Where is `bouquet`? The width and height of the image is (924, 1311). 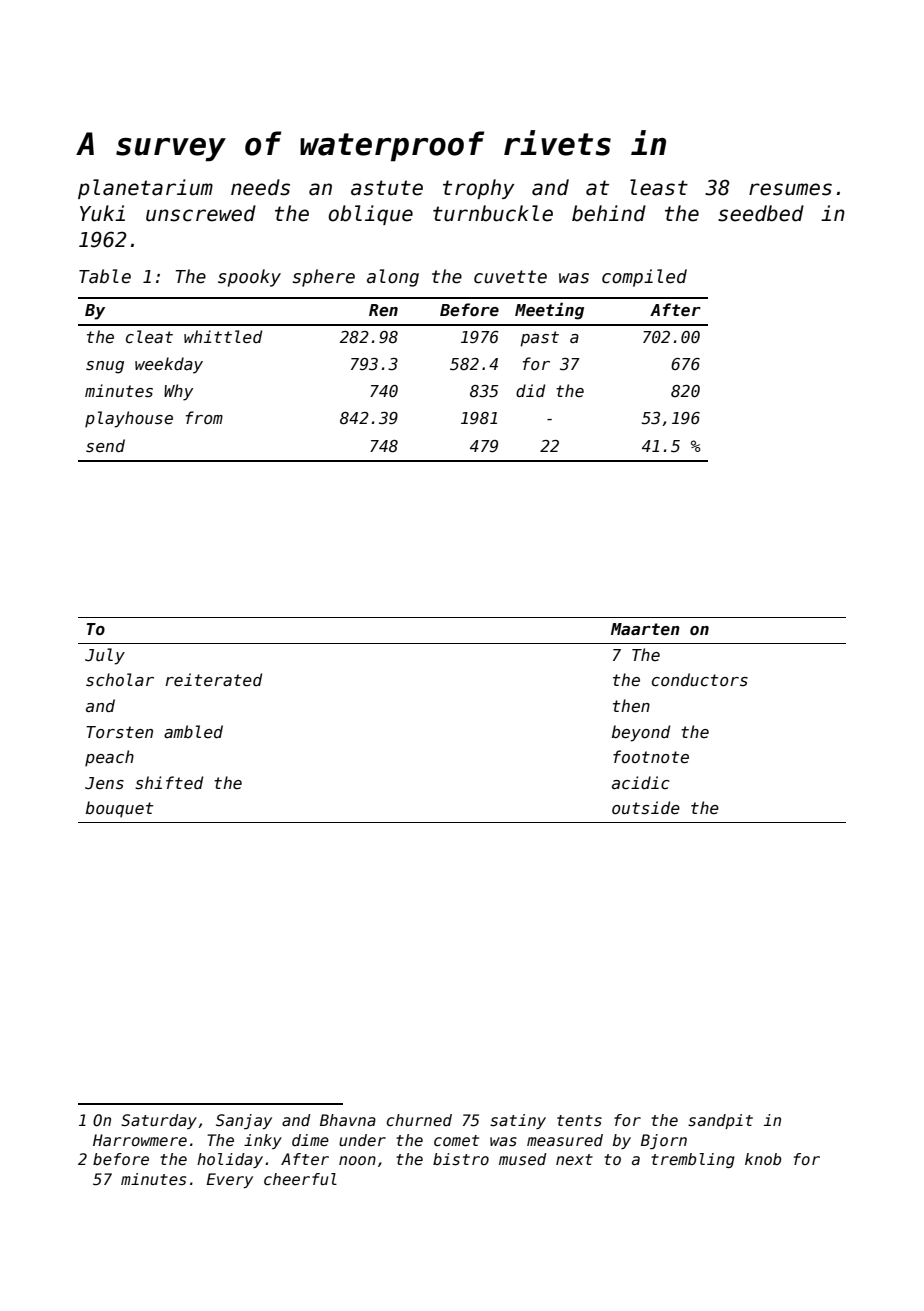 bouquet is located at coordinates (120, 809).
